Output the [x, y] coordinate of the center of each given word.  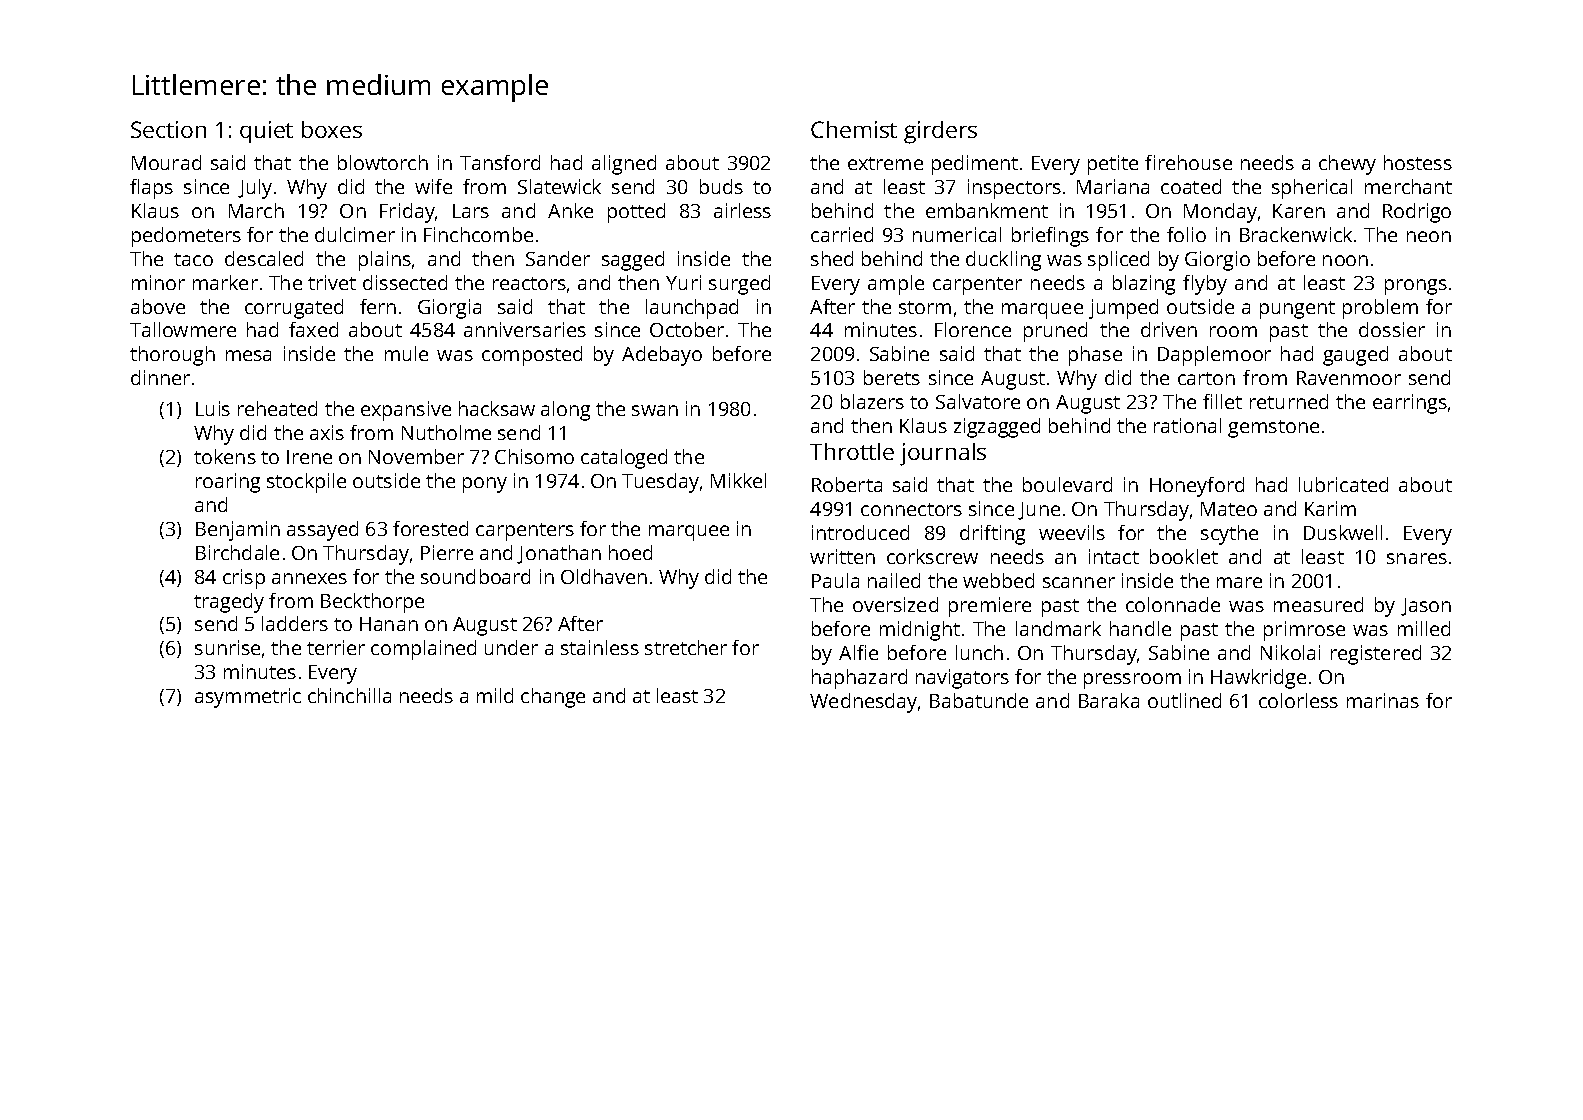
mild [495, 695]
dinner [160, 377]
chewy [1347, 165]
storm [925, 307]
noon [1345, 260]
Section [168, 129]
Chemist [854, 129]
